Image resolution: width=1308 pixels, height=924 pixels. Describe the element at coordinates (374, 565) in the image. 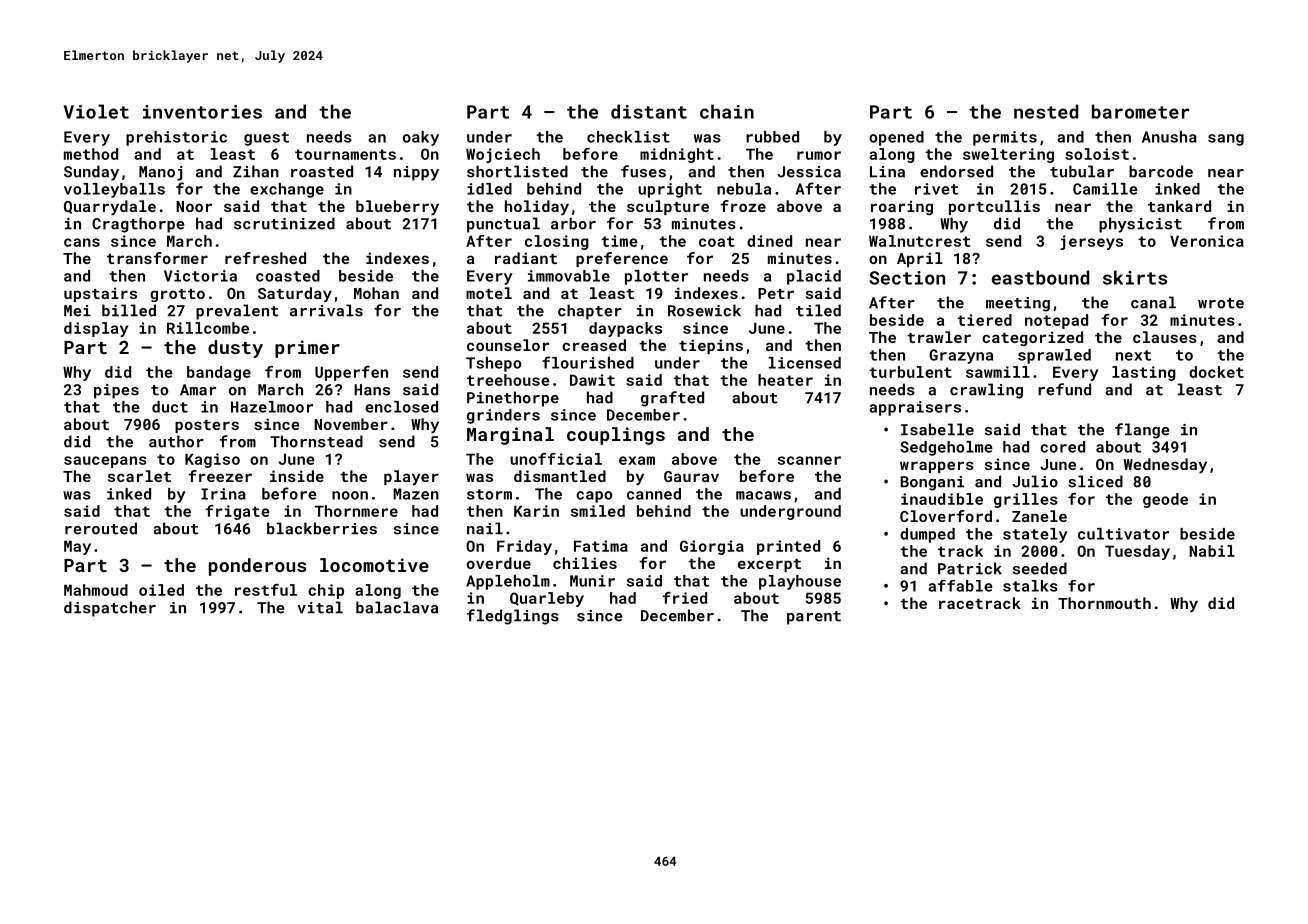

I see `locomotive` at that location.
